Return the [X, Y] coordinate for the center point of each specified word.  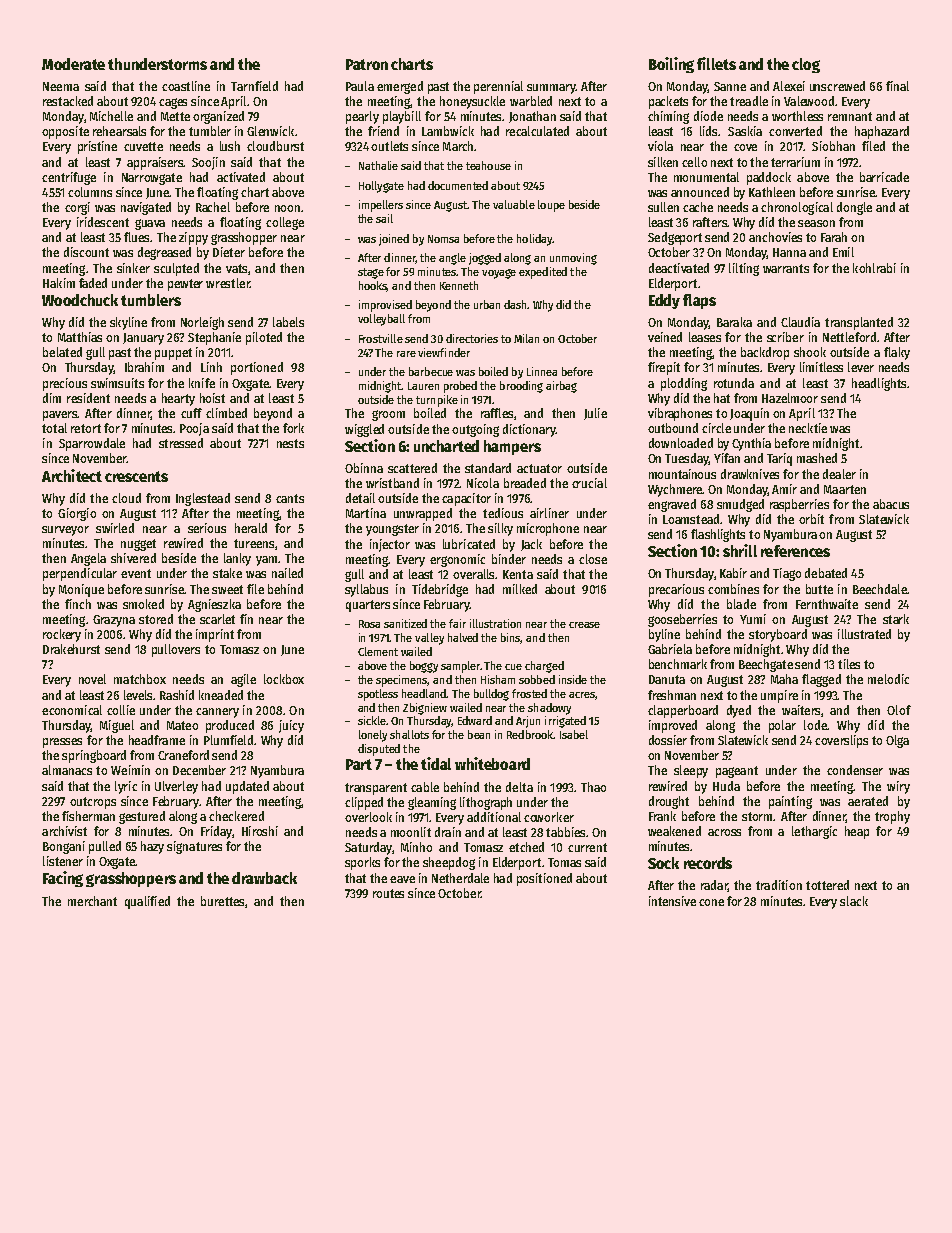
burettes [222, 901]
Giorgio [77, 514]
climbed [226, 413]
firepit [664, 368]
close [593, 559]
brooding [521, 387]
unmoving [573, 259]
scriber [785, 337]
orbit [811, 519]
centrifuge [69, 178]
